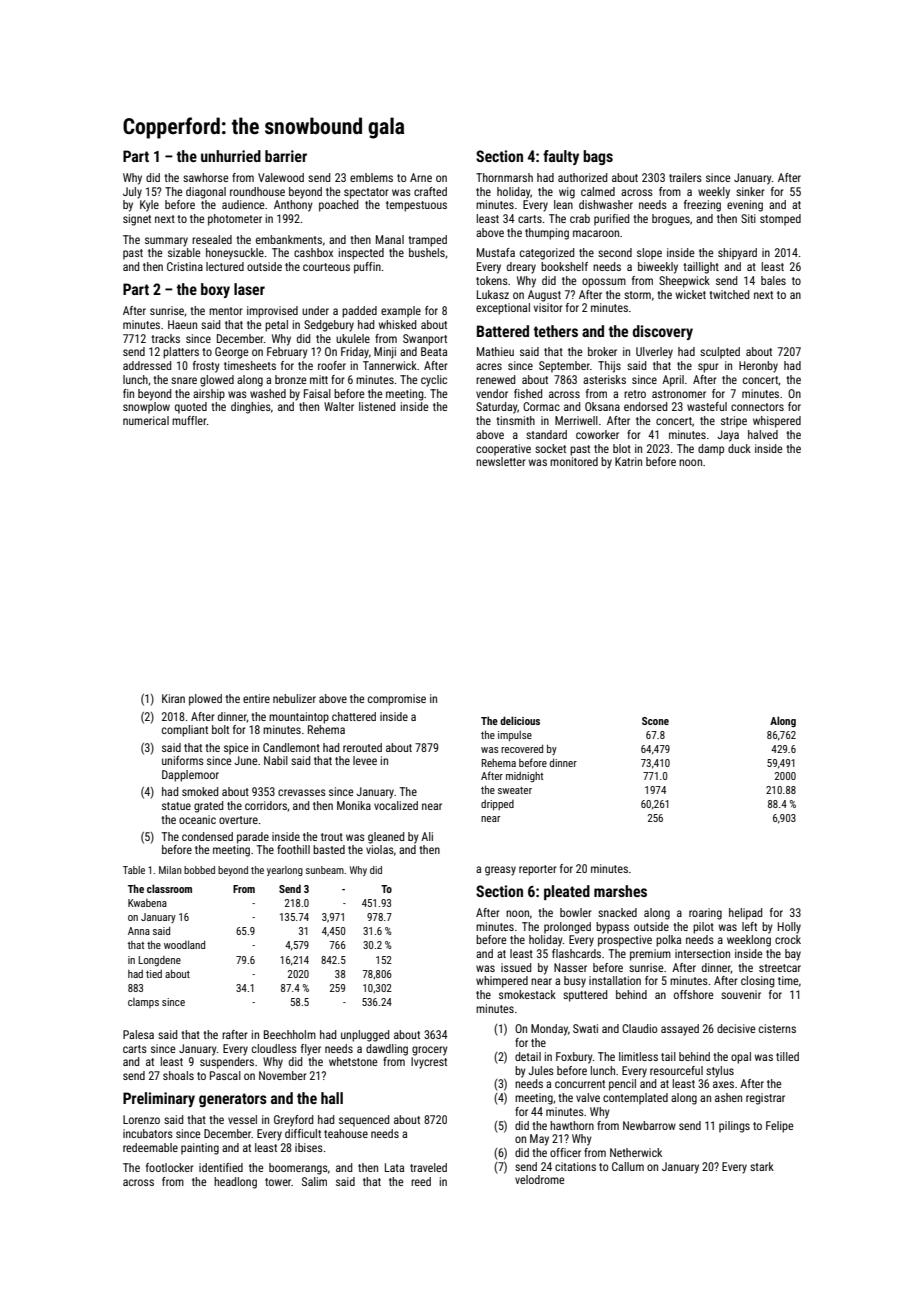  Describe the element at coordinates (598, 157) in the screenshot. I see `bags` at that location.
